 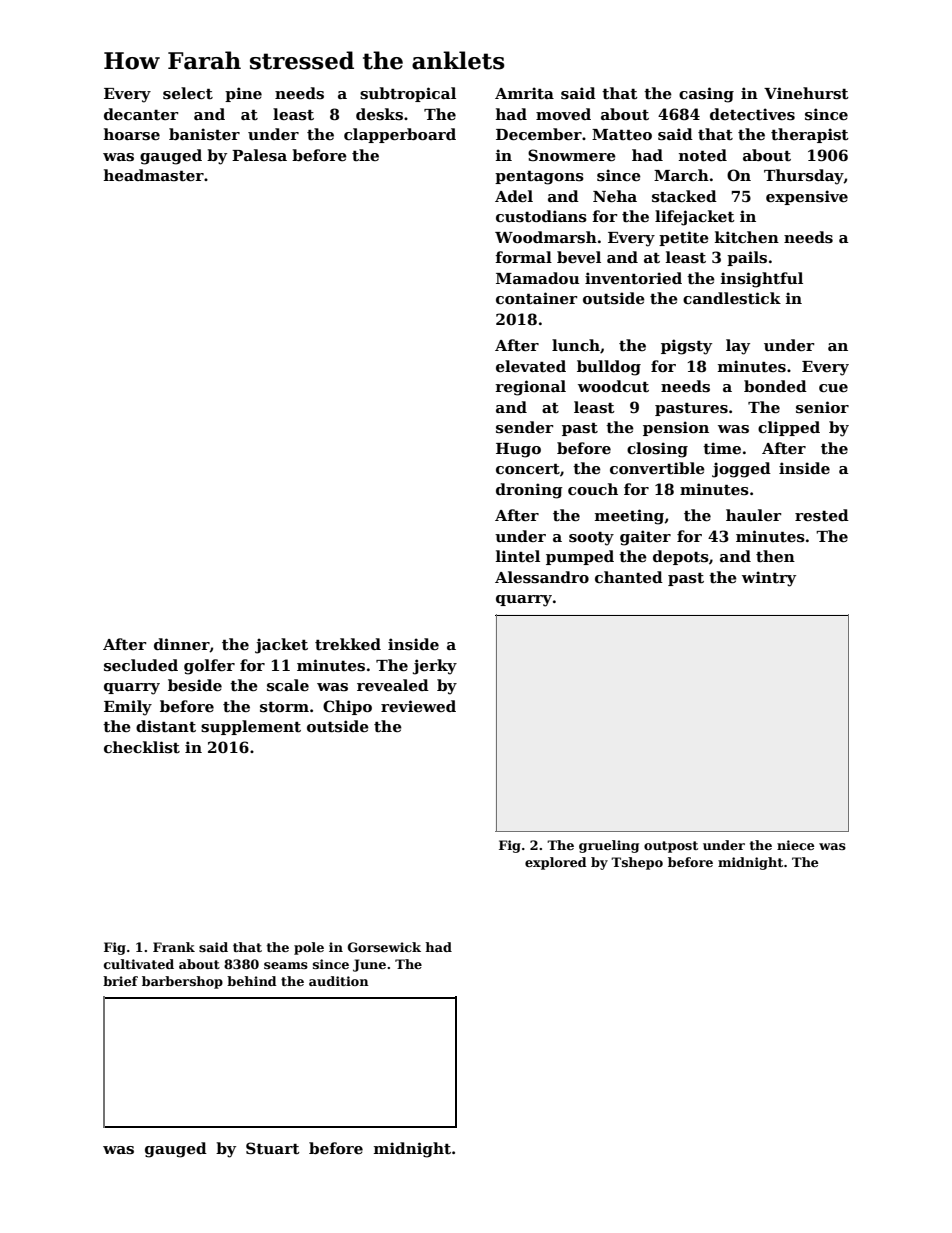 I want to click on jogged, so click(x=741, y=470).
